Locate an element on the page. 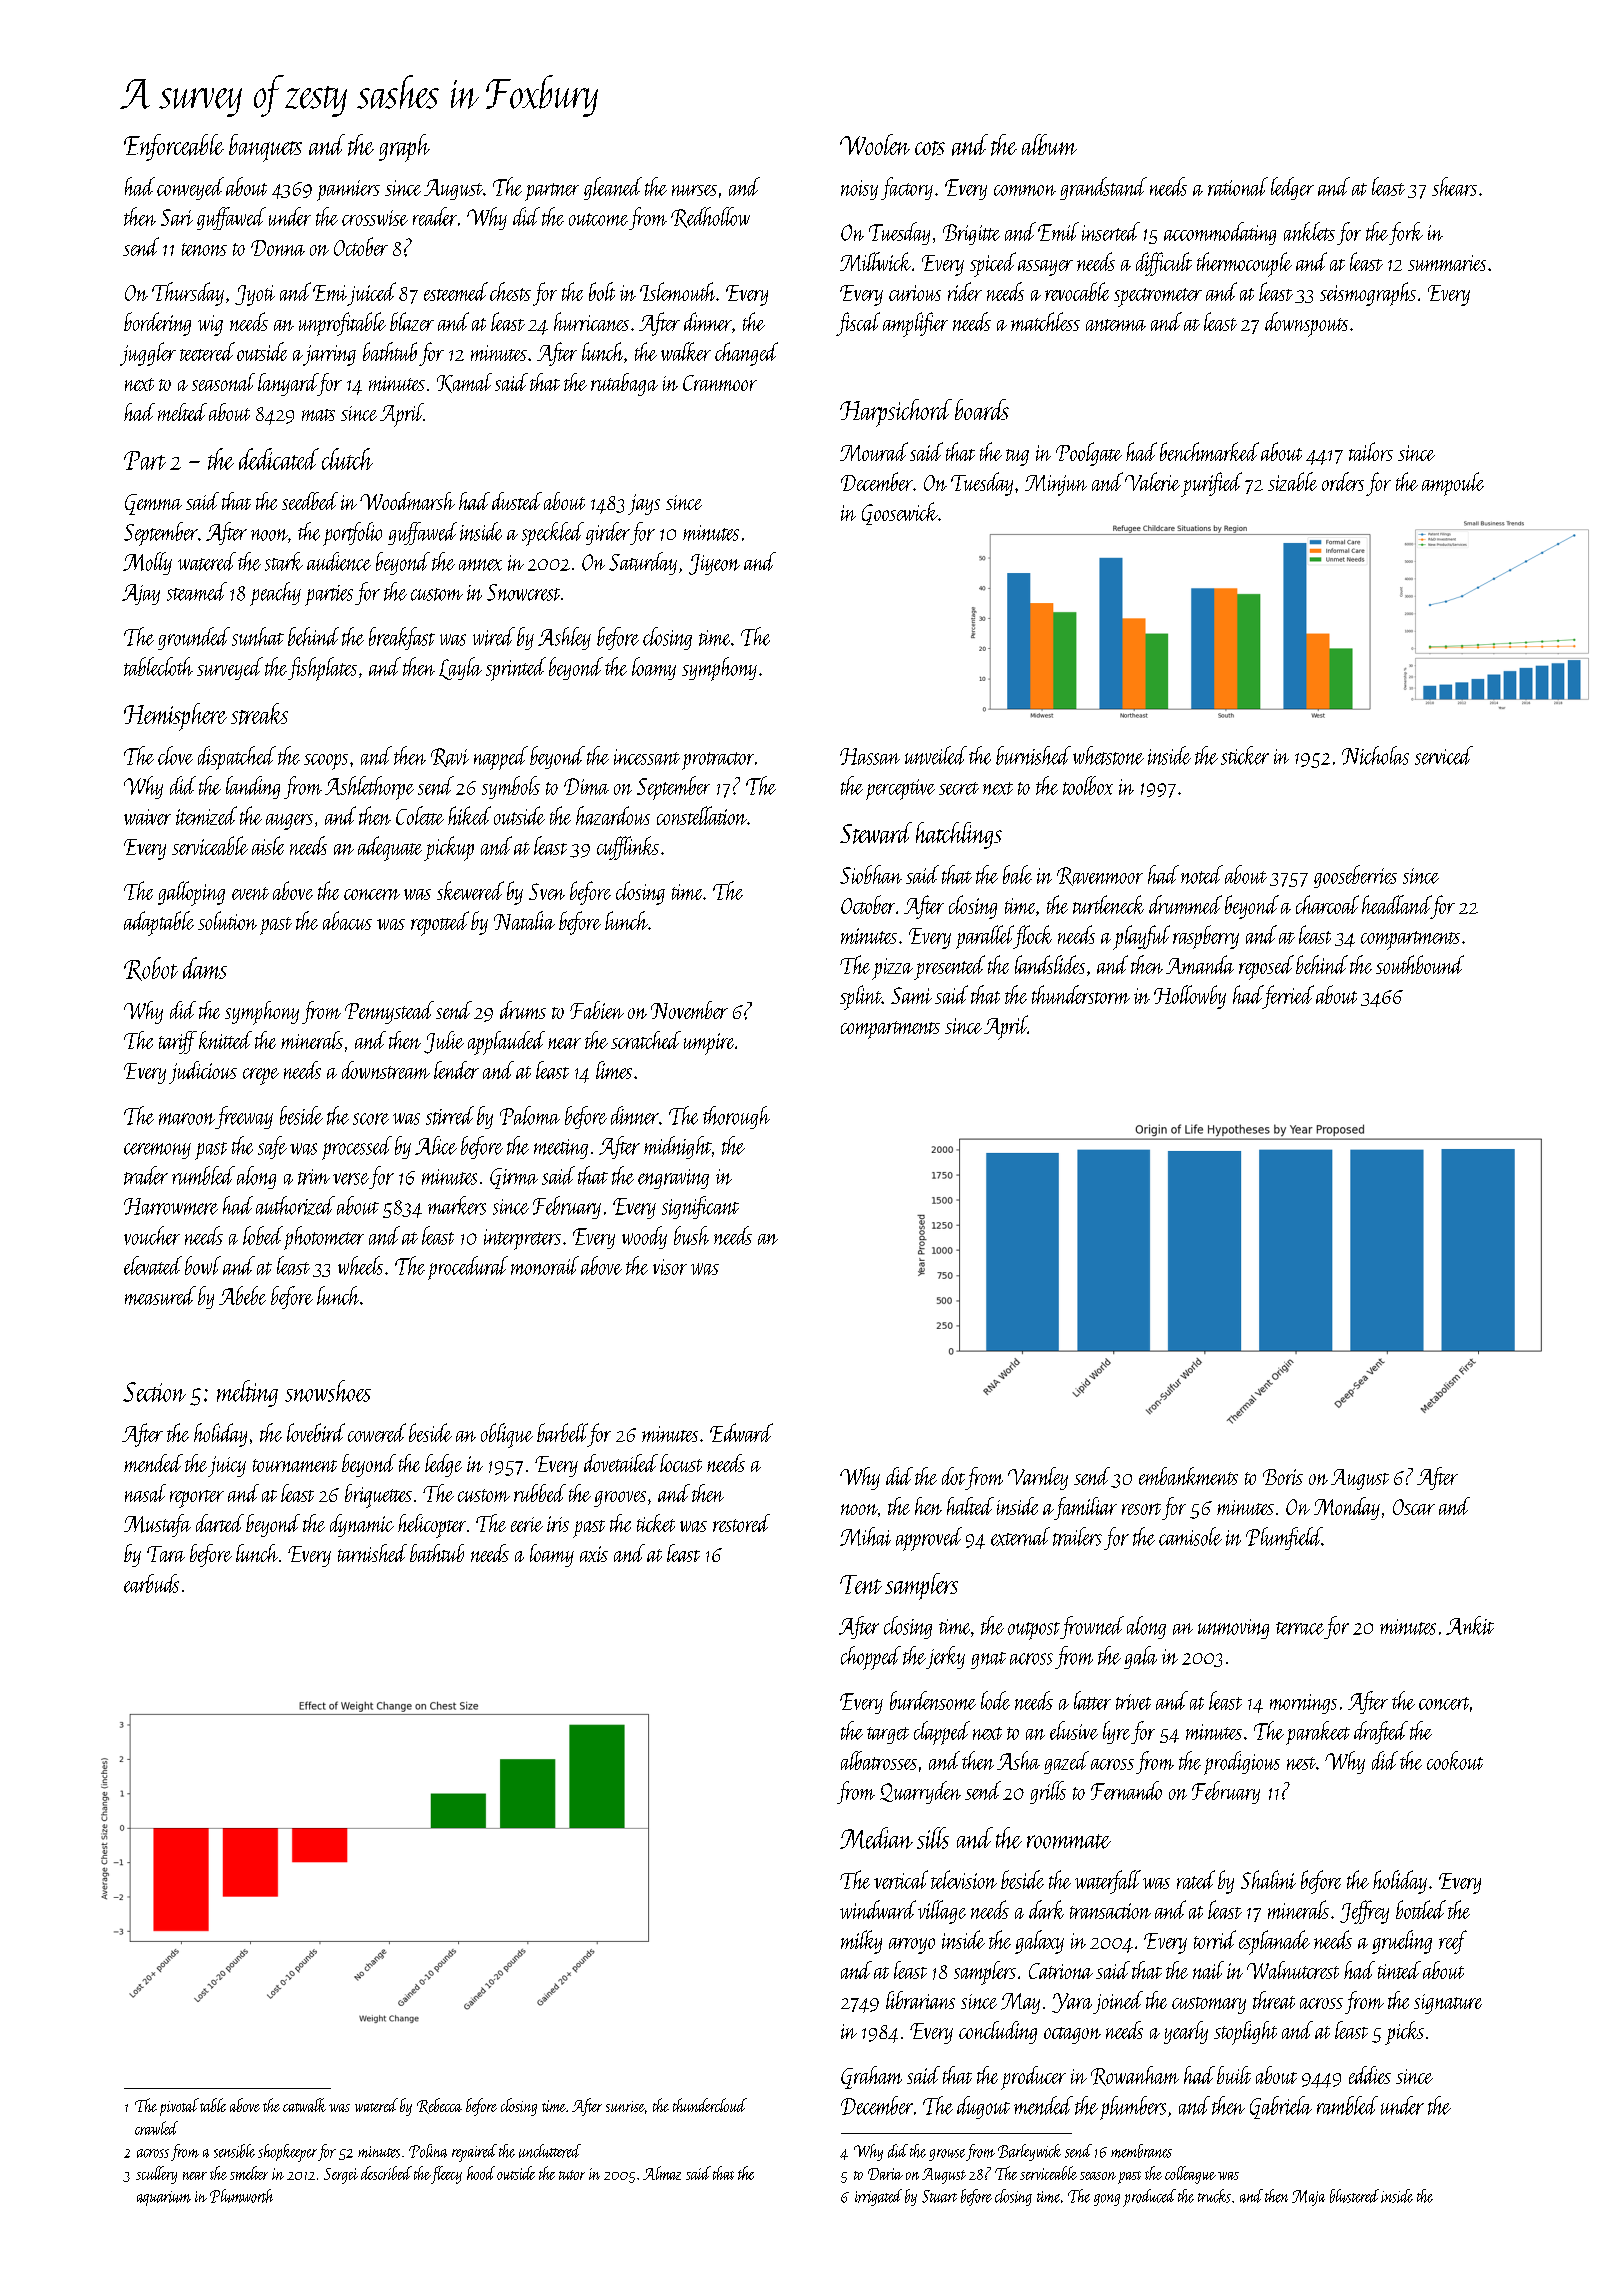 The height and width of the image is (2292, 1620). Rebecca is located at coordinates (439, 2106).
